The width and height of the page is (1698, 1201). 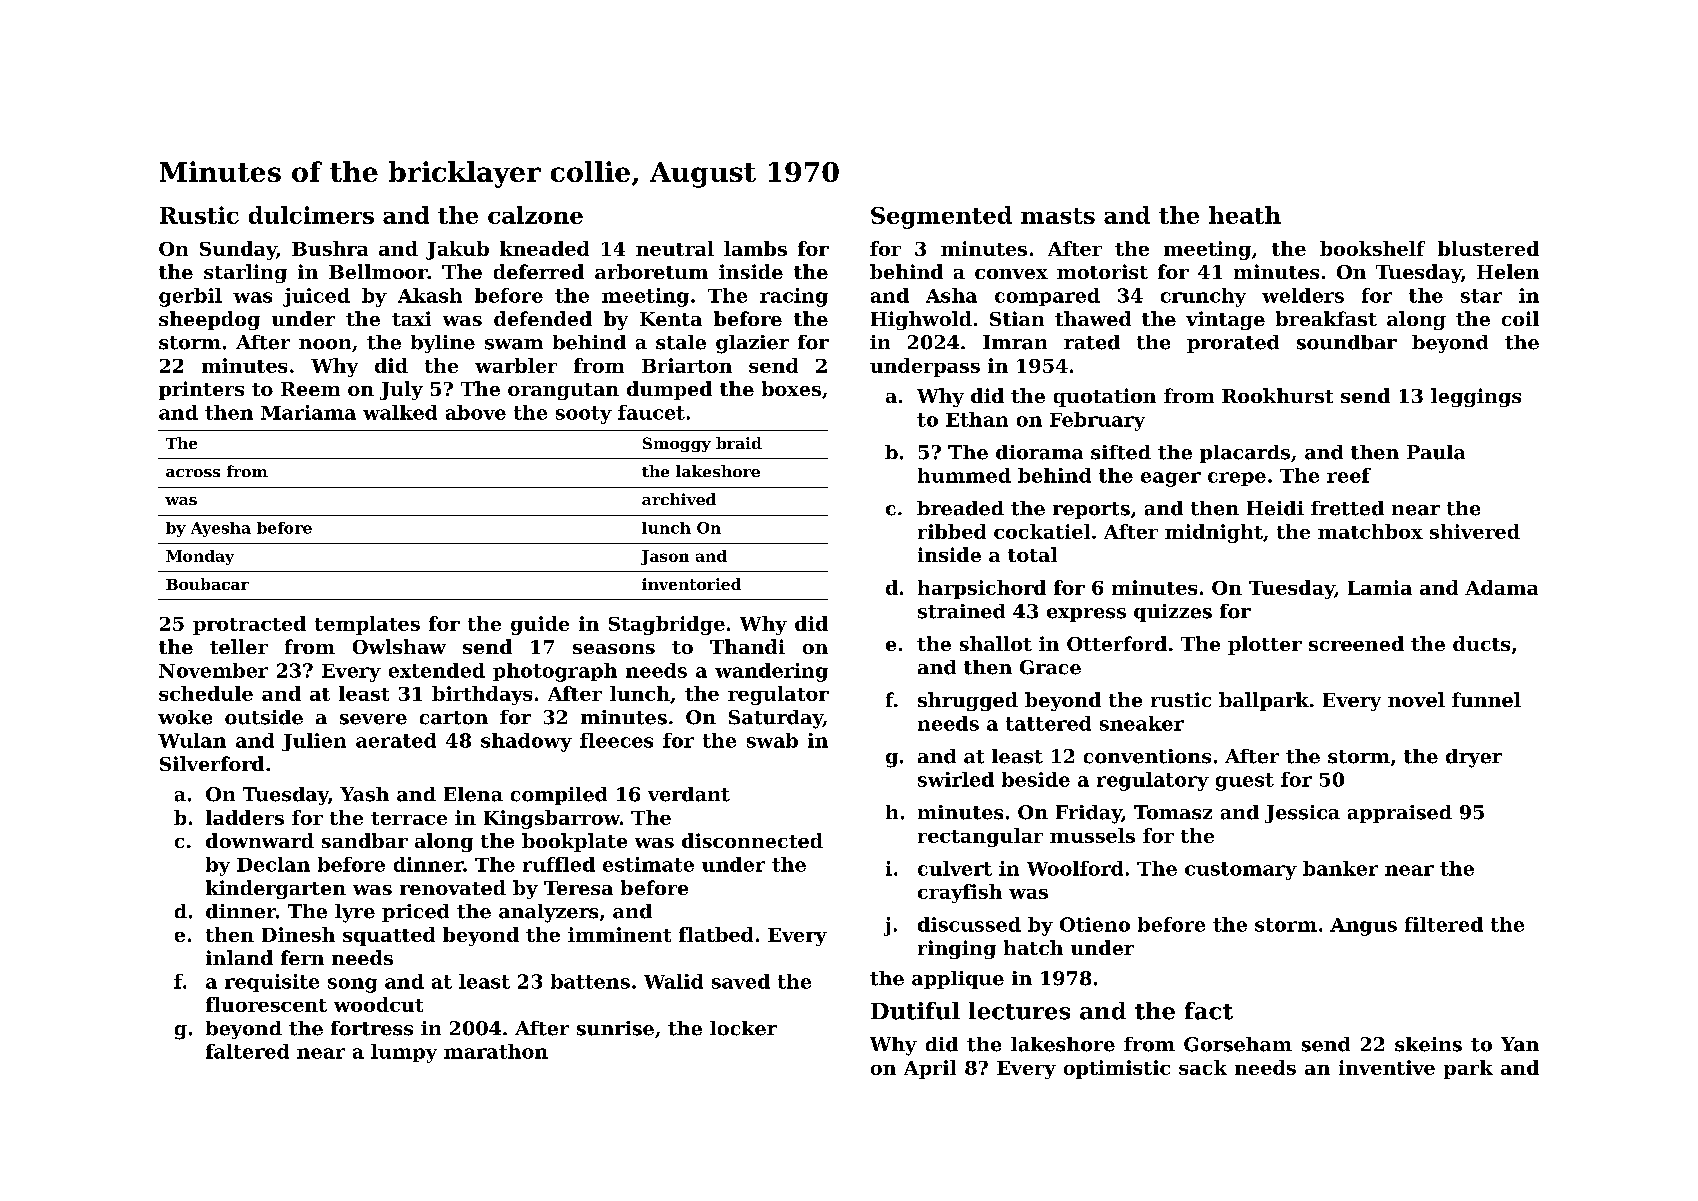 What do you see at coordinates (689, 794) in the page?
I see `verdant` at bounding box center [689, 794].
